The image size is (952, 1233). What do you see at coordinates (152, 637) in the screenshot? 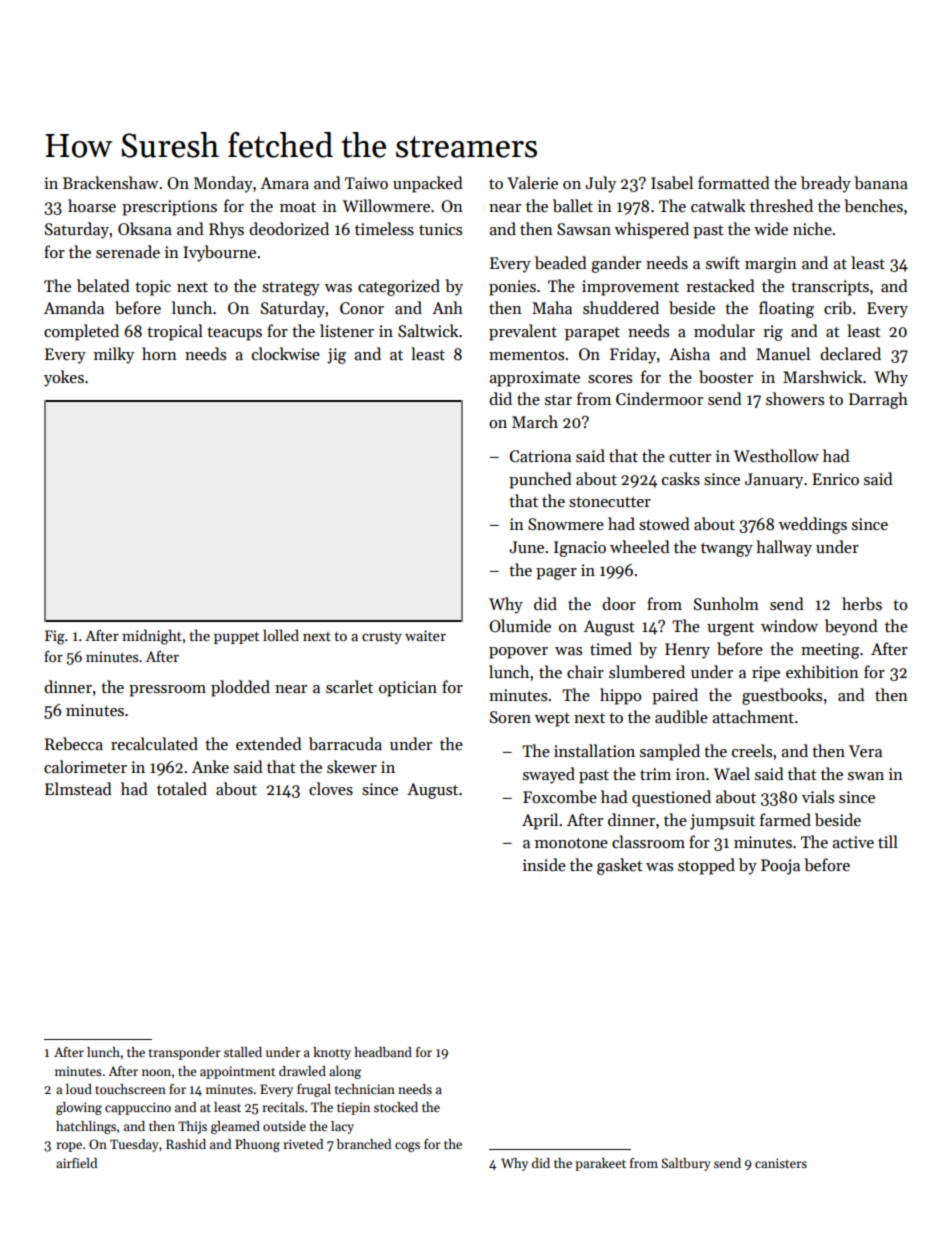
I see `midnight` at bounding box center [152, 637].
